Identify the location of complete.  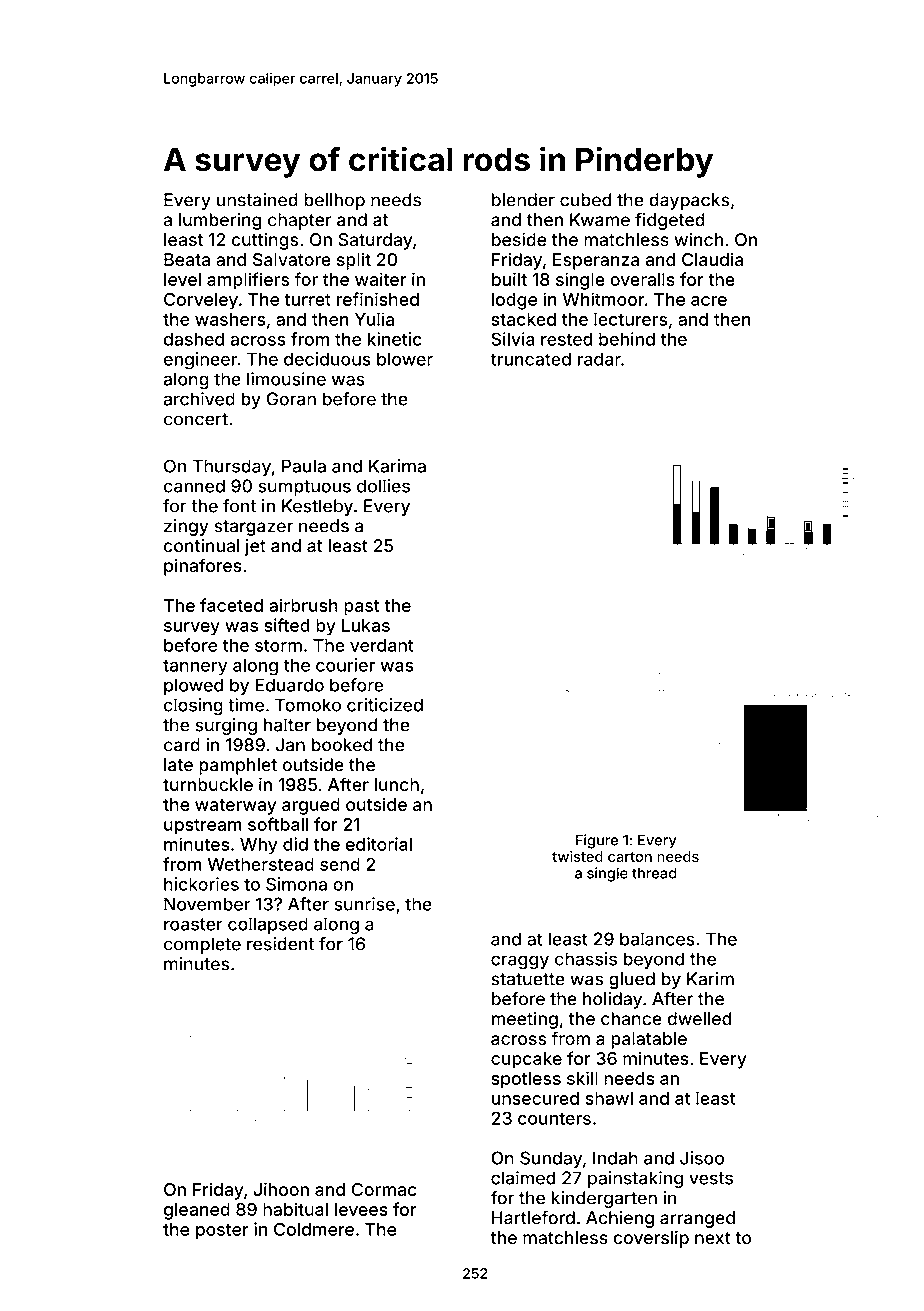
(202, 945).
